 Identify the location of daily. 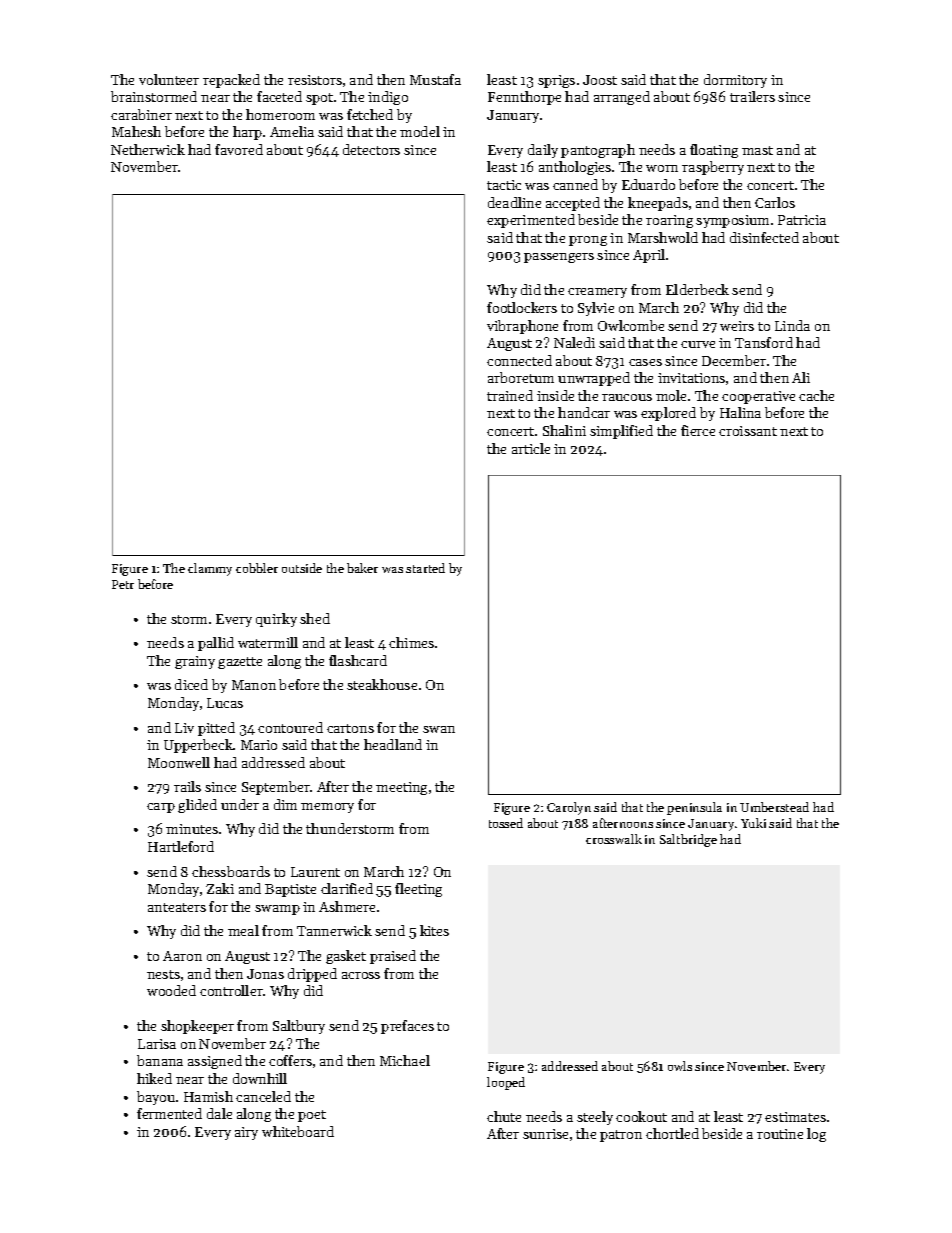
(543, 151).
